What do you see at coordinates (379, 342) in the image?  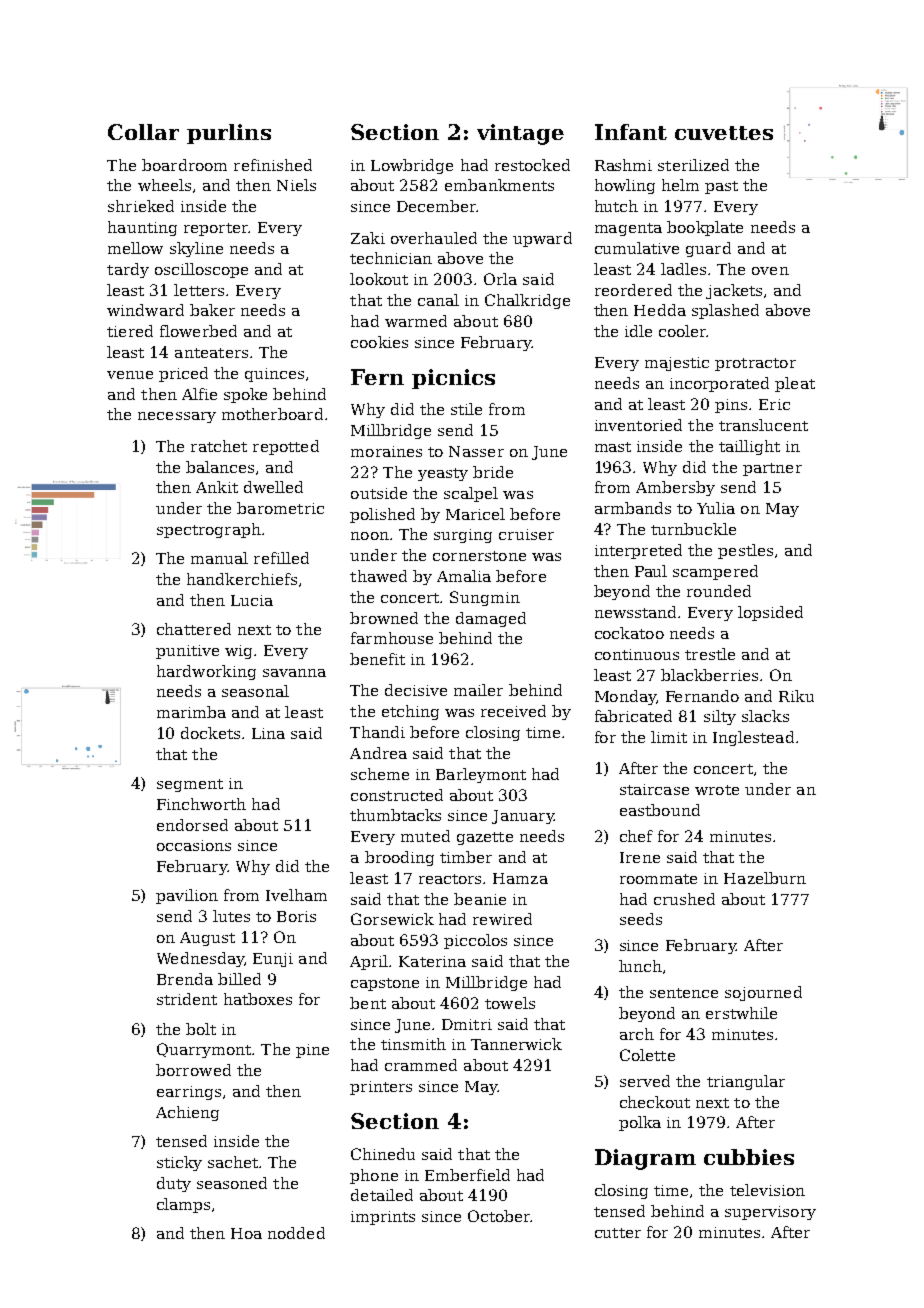 I see `cookies` at bounding box center [379, 342].
